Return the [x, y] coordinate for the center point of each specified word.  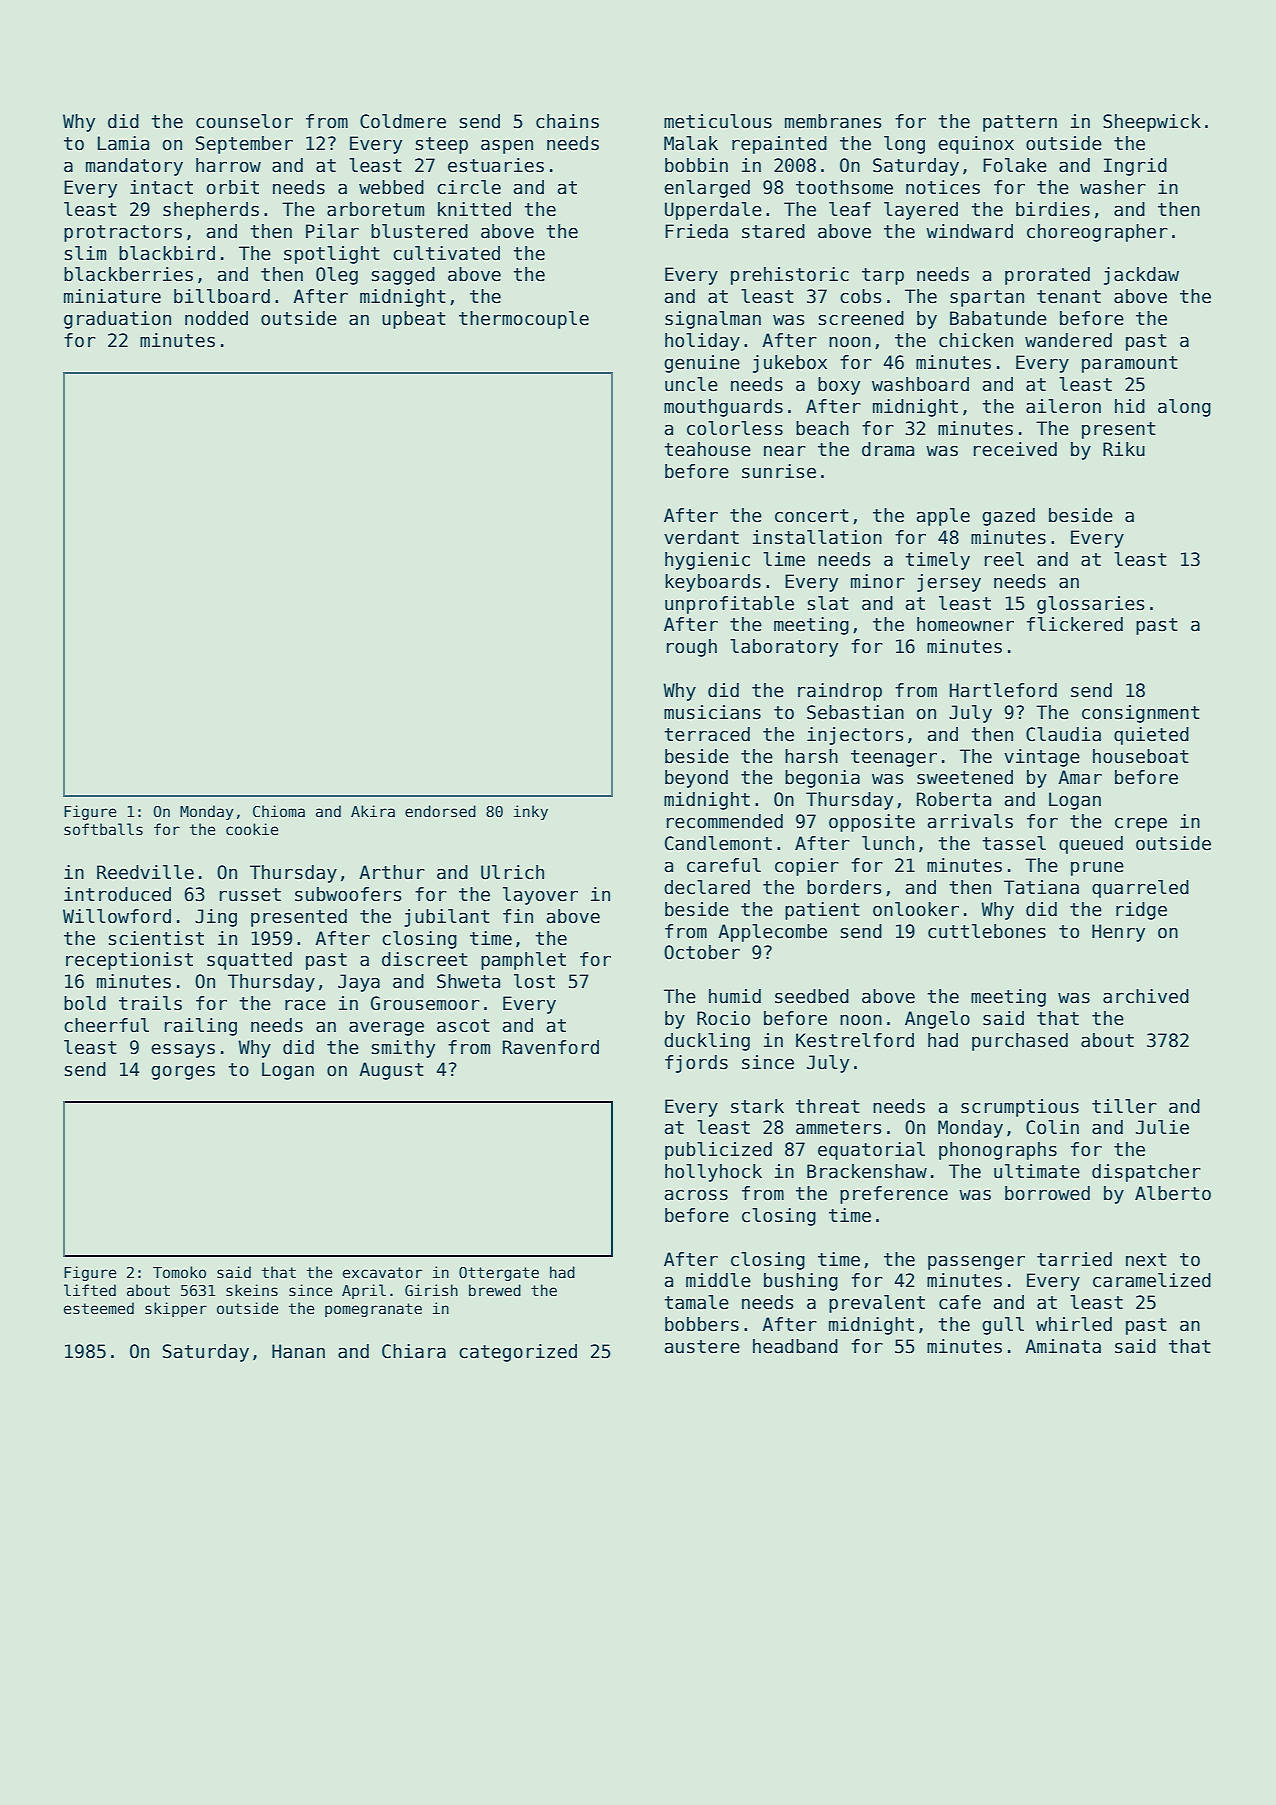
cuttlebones [987, 931]
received [1015, 449]
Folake [1015, 165]
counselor [244, 121]
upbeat [414, 320]
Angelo [937, 1020]
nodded [216, 318]
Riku [1124, 449]
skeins [252, 1290]
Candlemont [718, 843]
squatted [249, 961]
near [785, 451]
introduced [117, 894]
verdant [701, 537]
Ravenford [551, 1047]
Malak [691, 143]
